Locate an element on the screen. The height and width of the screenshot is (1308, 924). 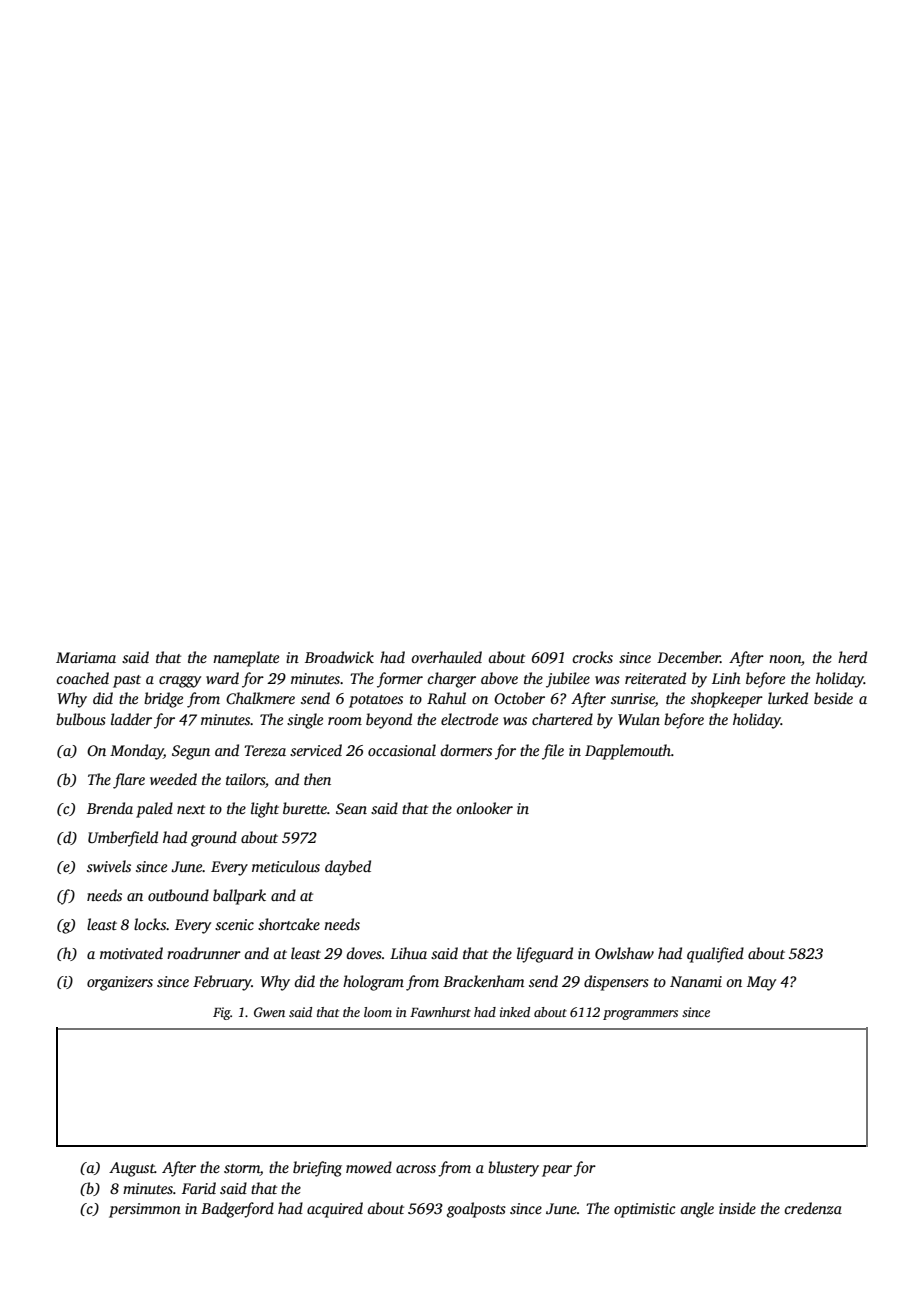
mowed is located at coordinates (369, 1167).
